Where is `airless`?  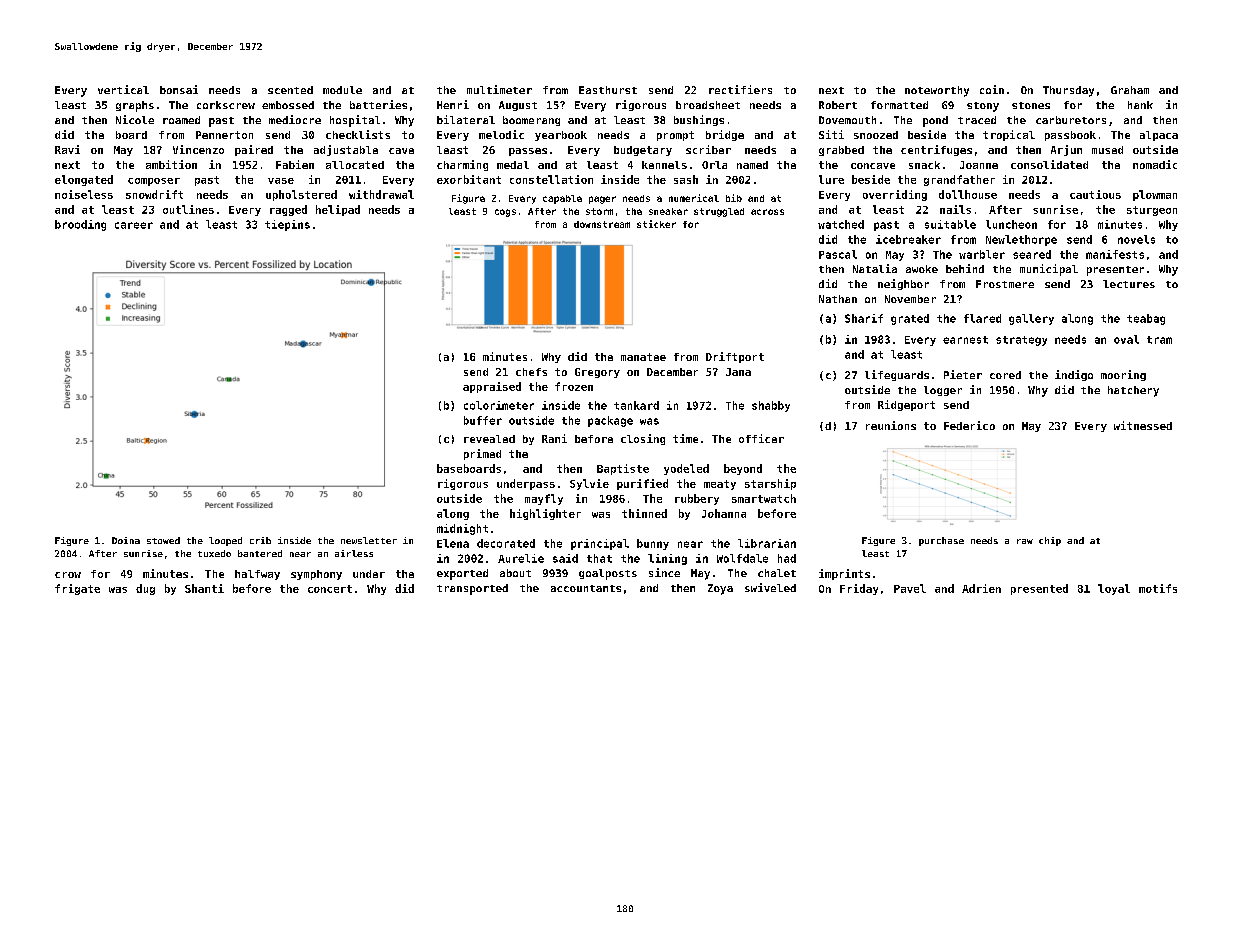
airless is located at coordinates (354, 553).
